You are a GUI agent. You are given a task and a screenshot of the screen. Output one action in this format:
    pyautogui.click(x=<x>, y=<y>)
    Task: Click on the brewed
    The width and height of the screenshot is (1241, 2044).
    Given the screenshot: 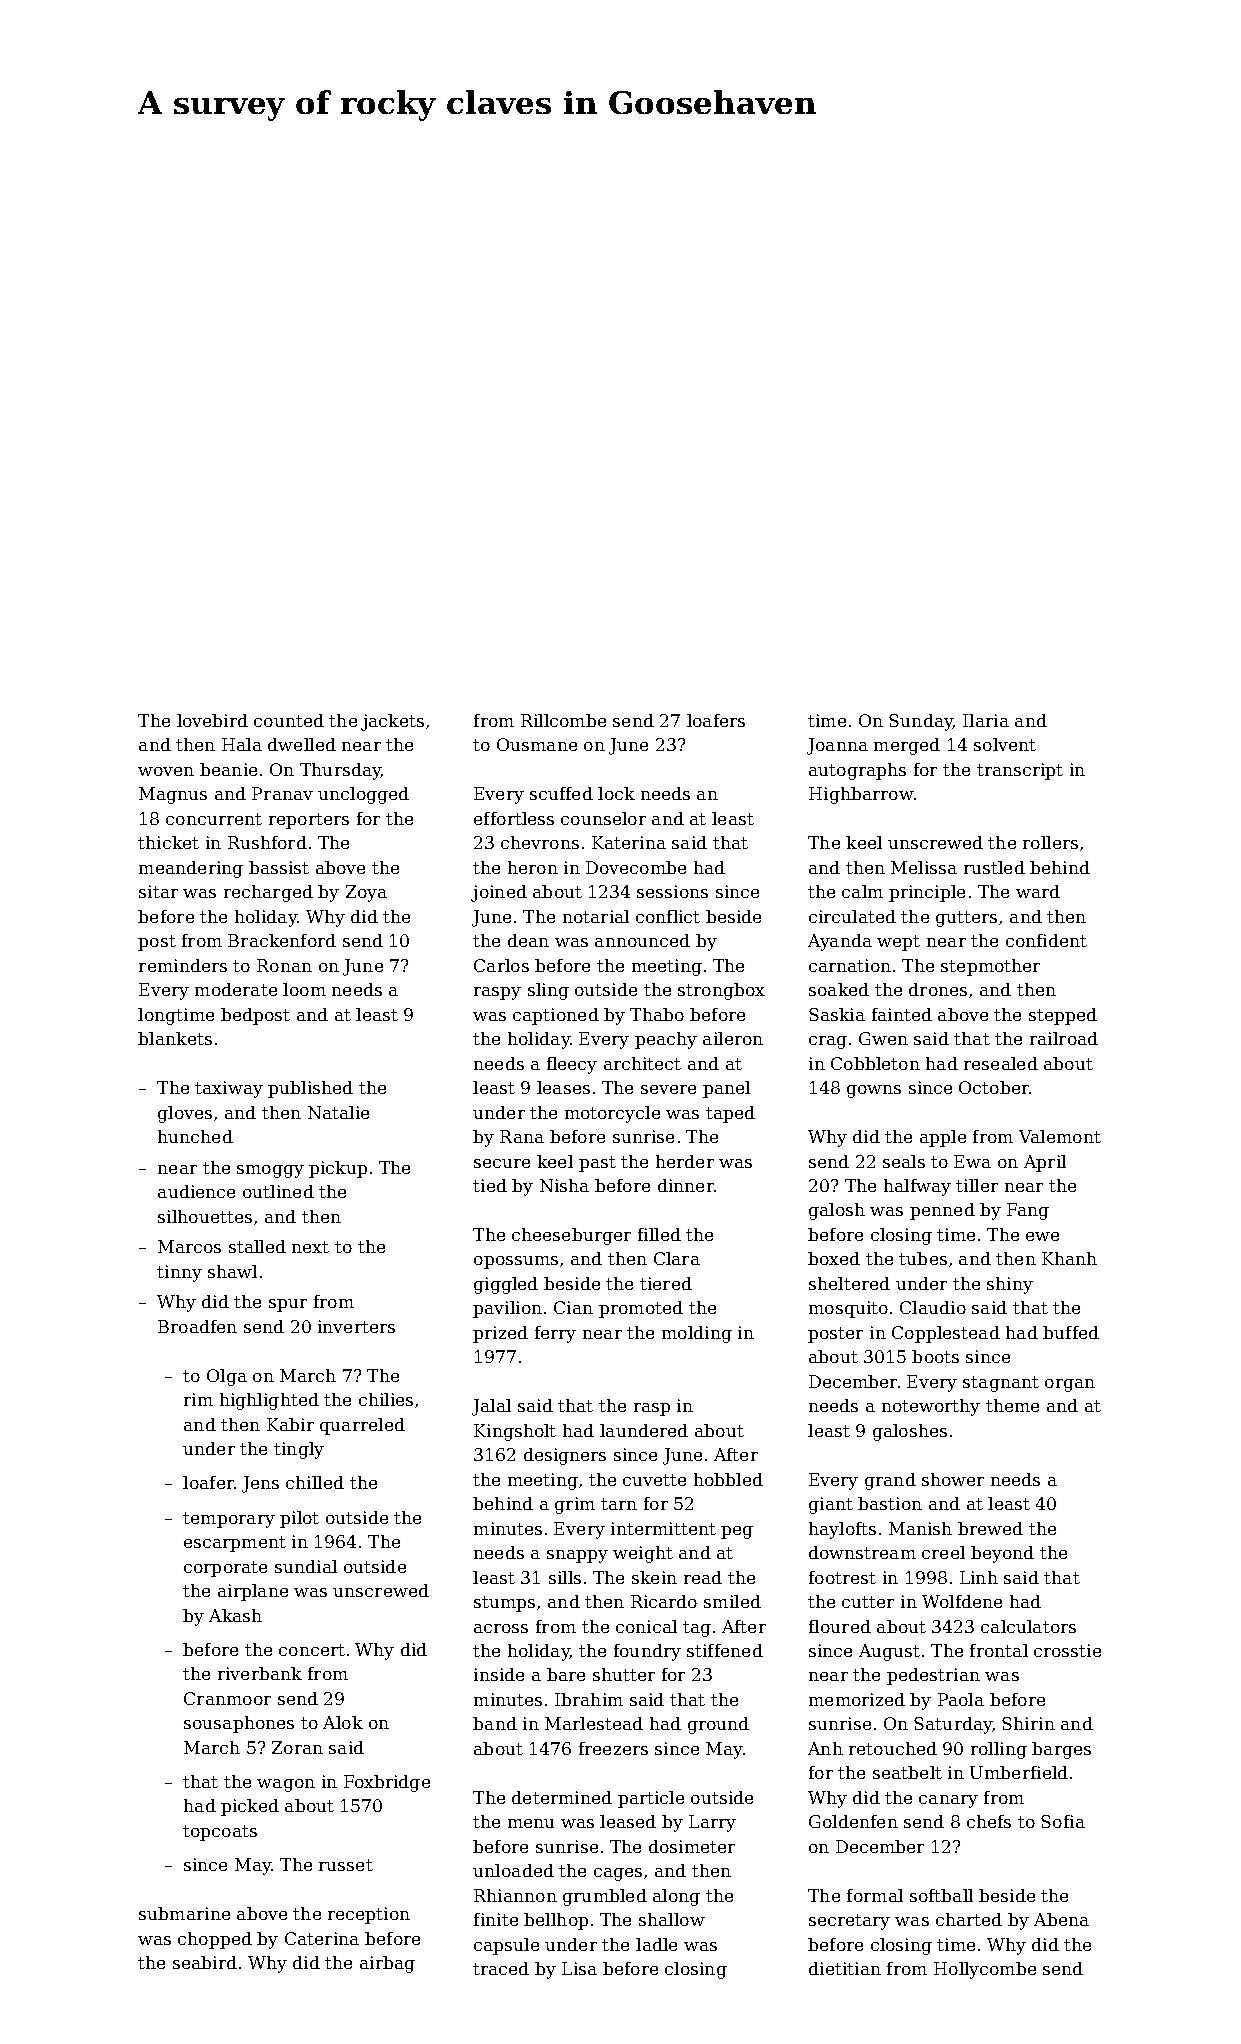 What is the action you would take?
    pyautogui.click(x=990, y=1528)
